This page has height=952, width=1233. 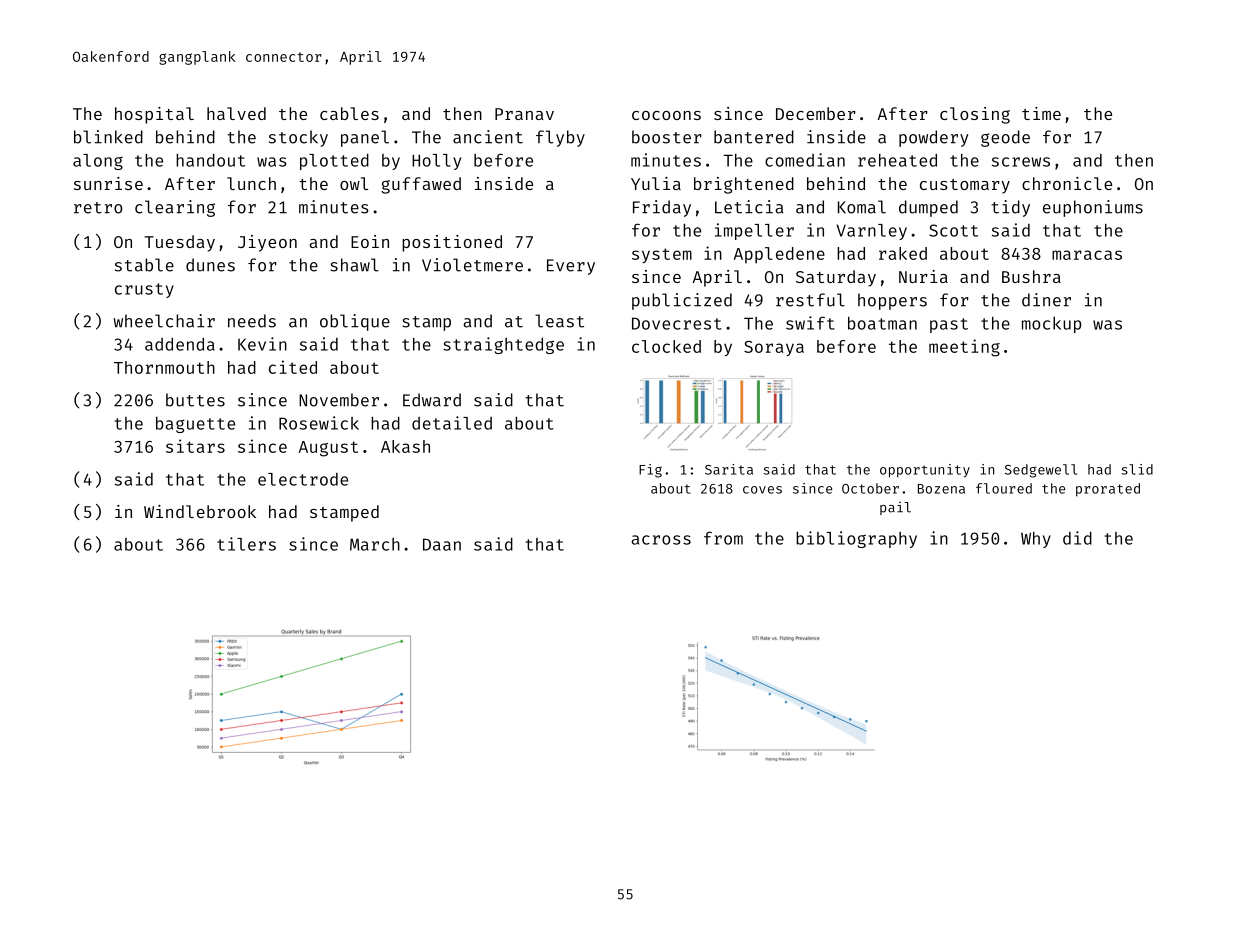 I want to click on diner, so click(x=1046, y=300).
